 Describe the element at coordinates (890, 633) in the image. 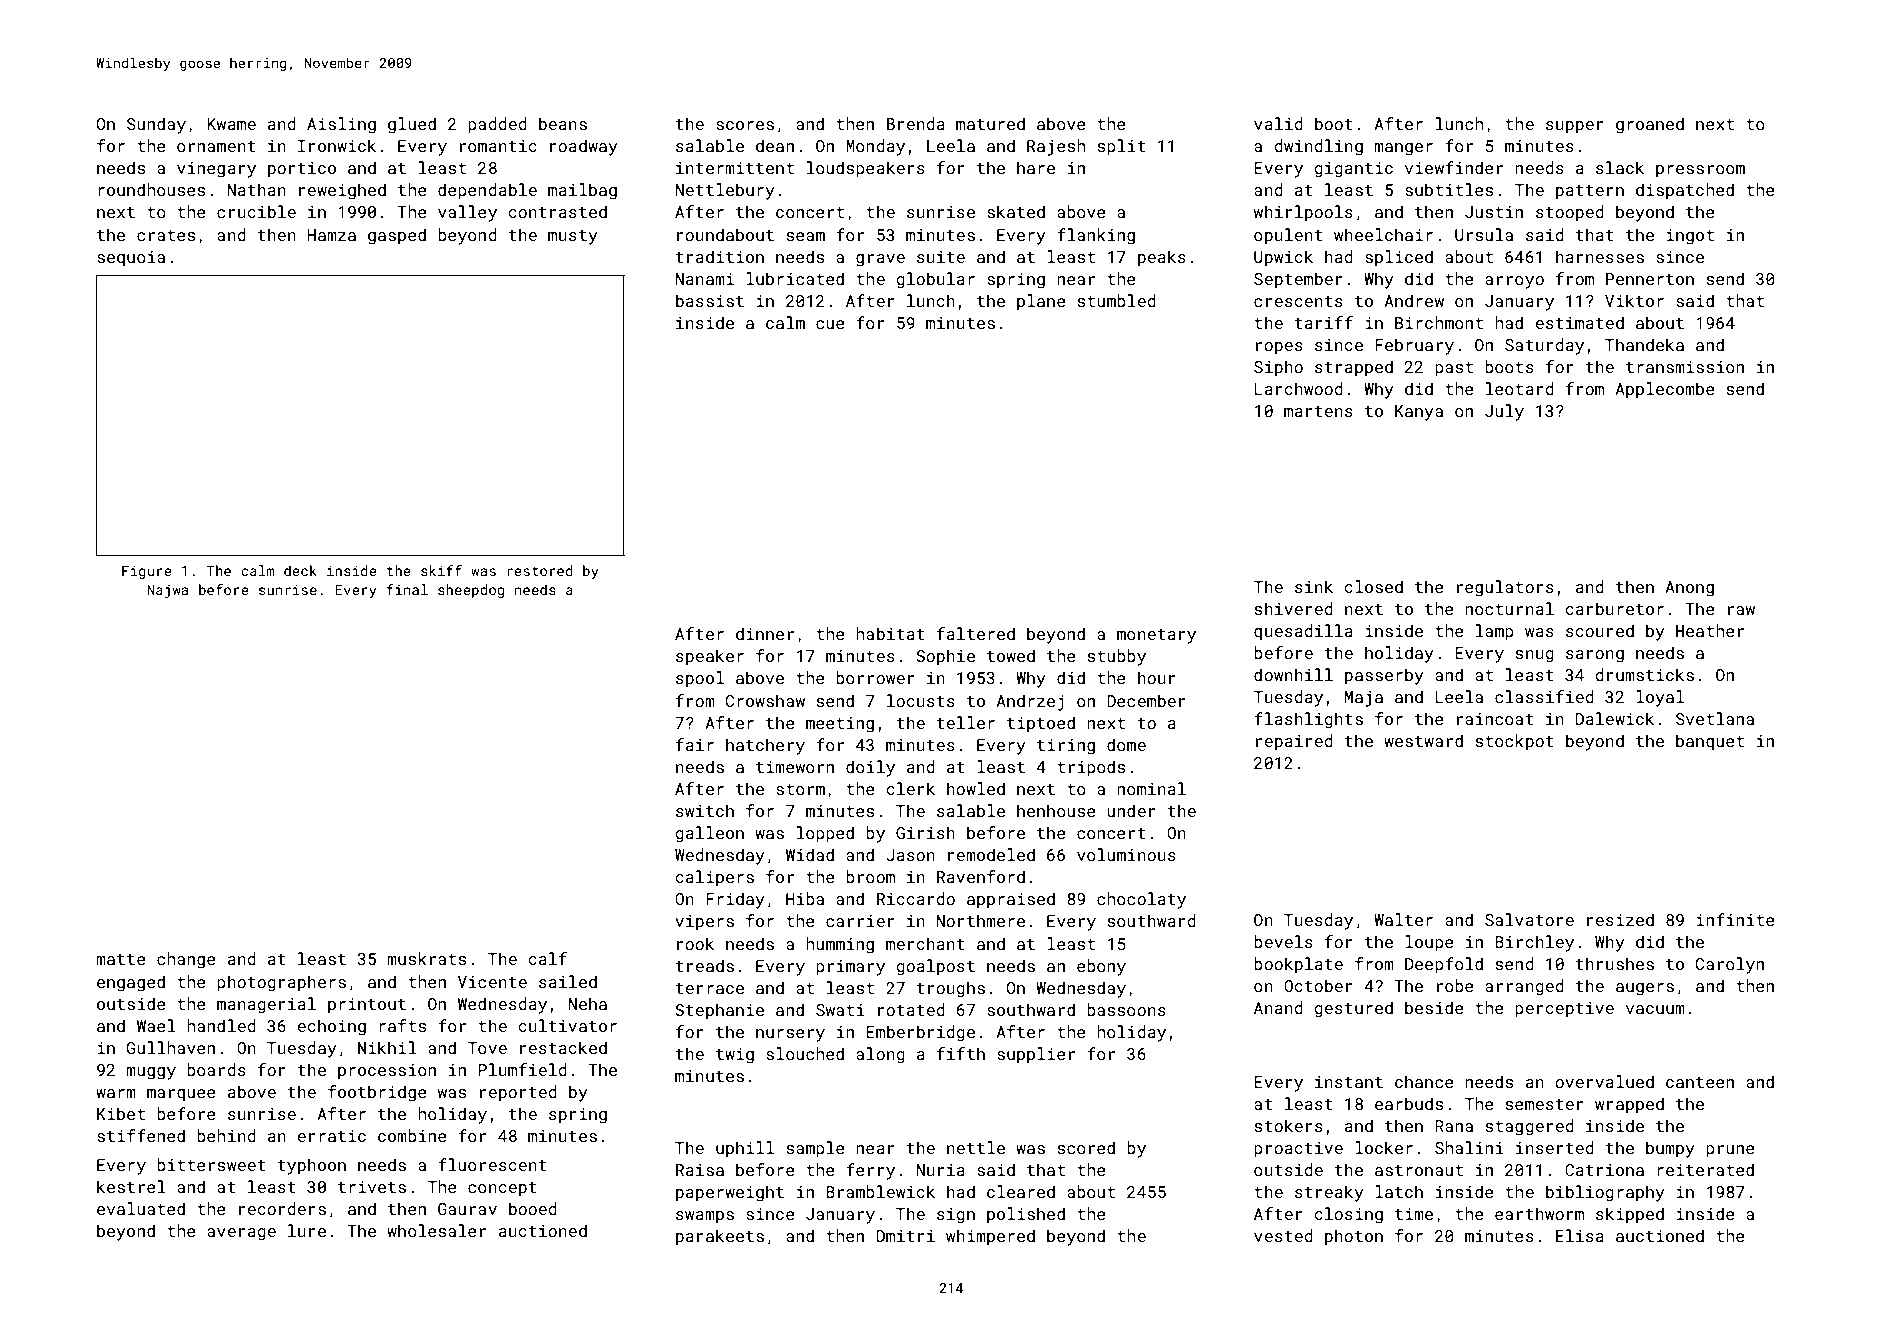

I see `habitat` at that location.
